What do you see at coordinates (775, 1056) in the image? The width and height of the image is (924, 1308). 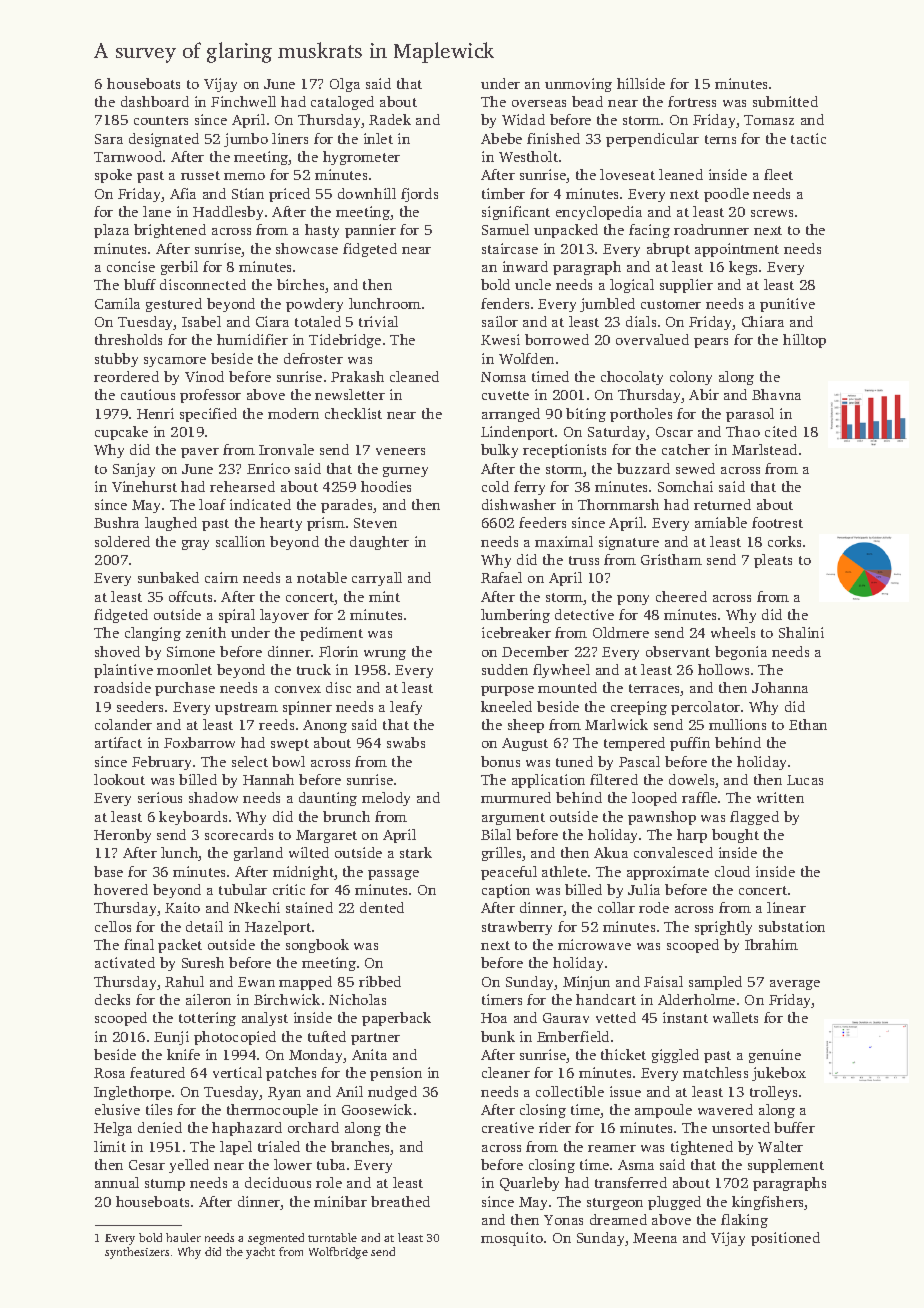 I see `genuine` at bounding box center [775, 1056].
